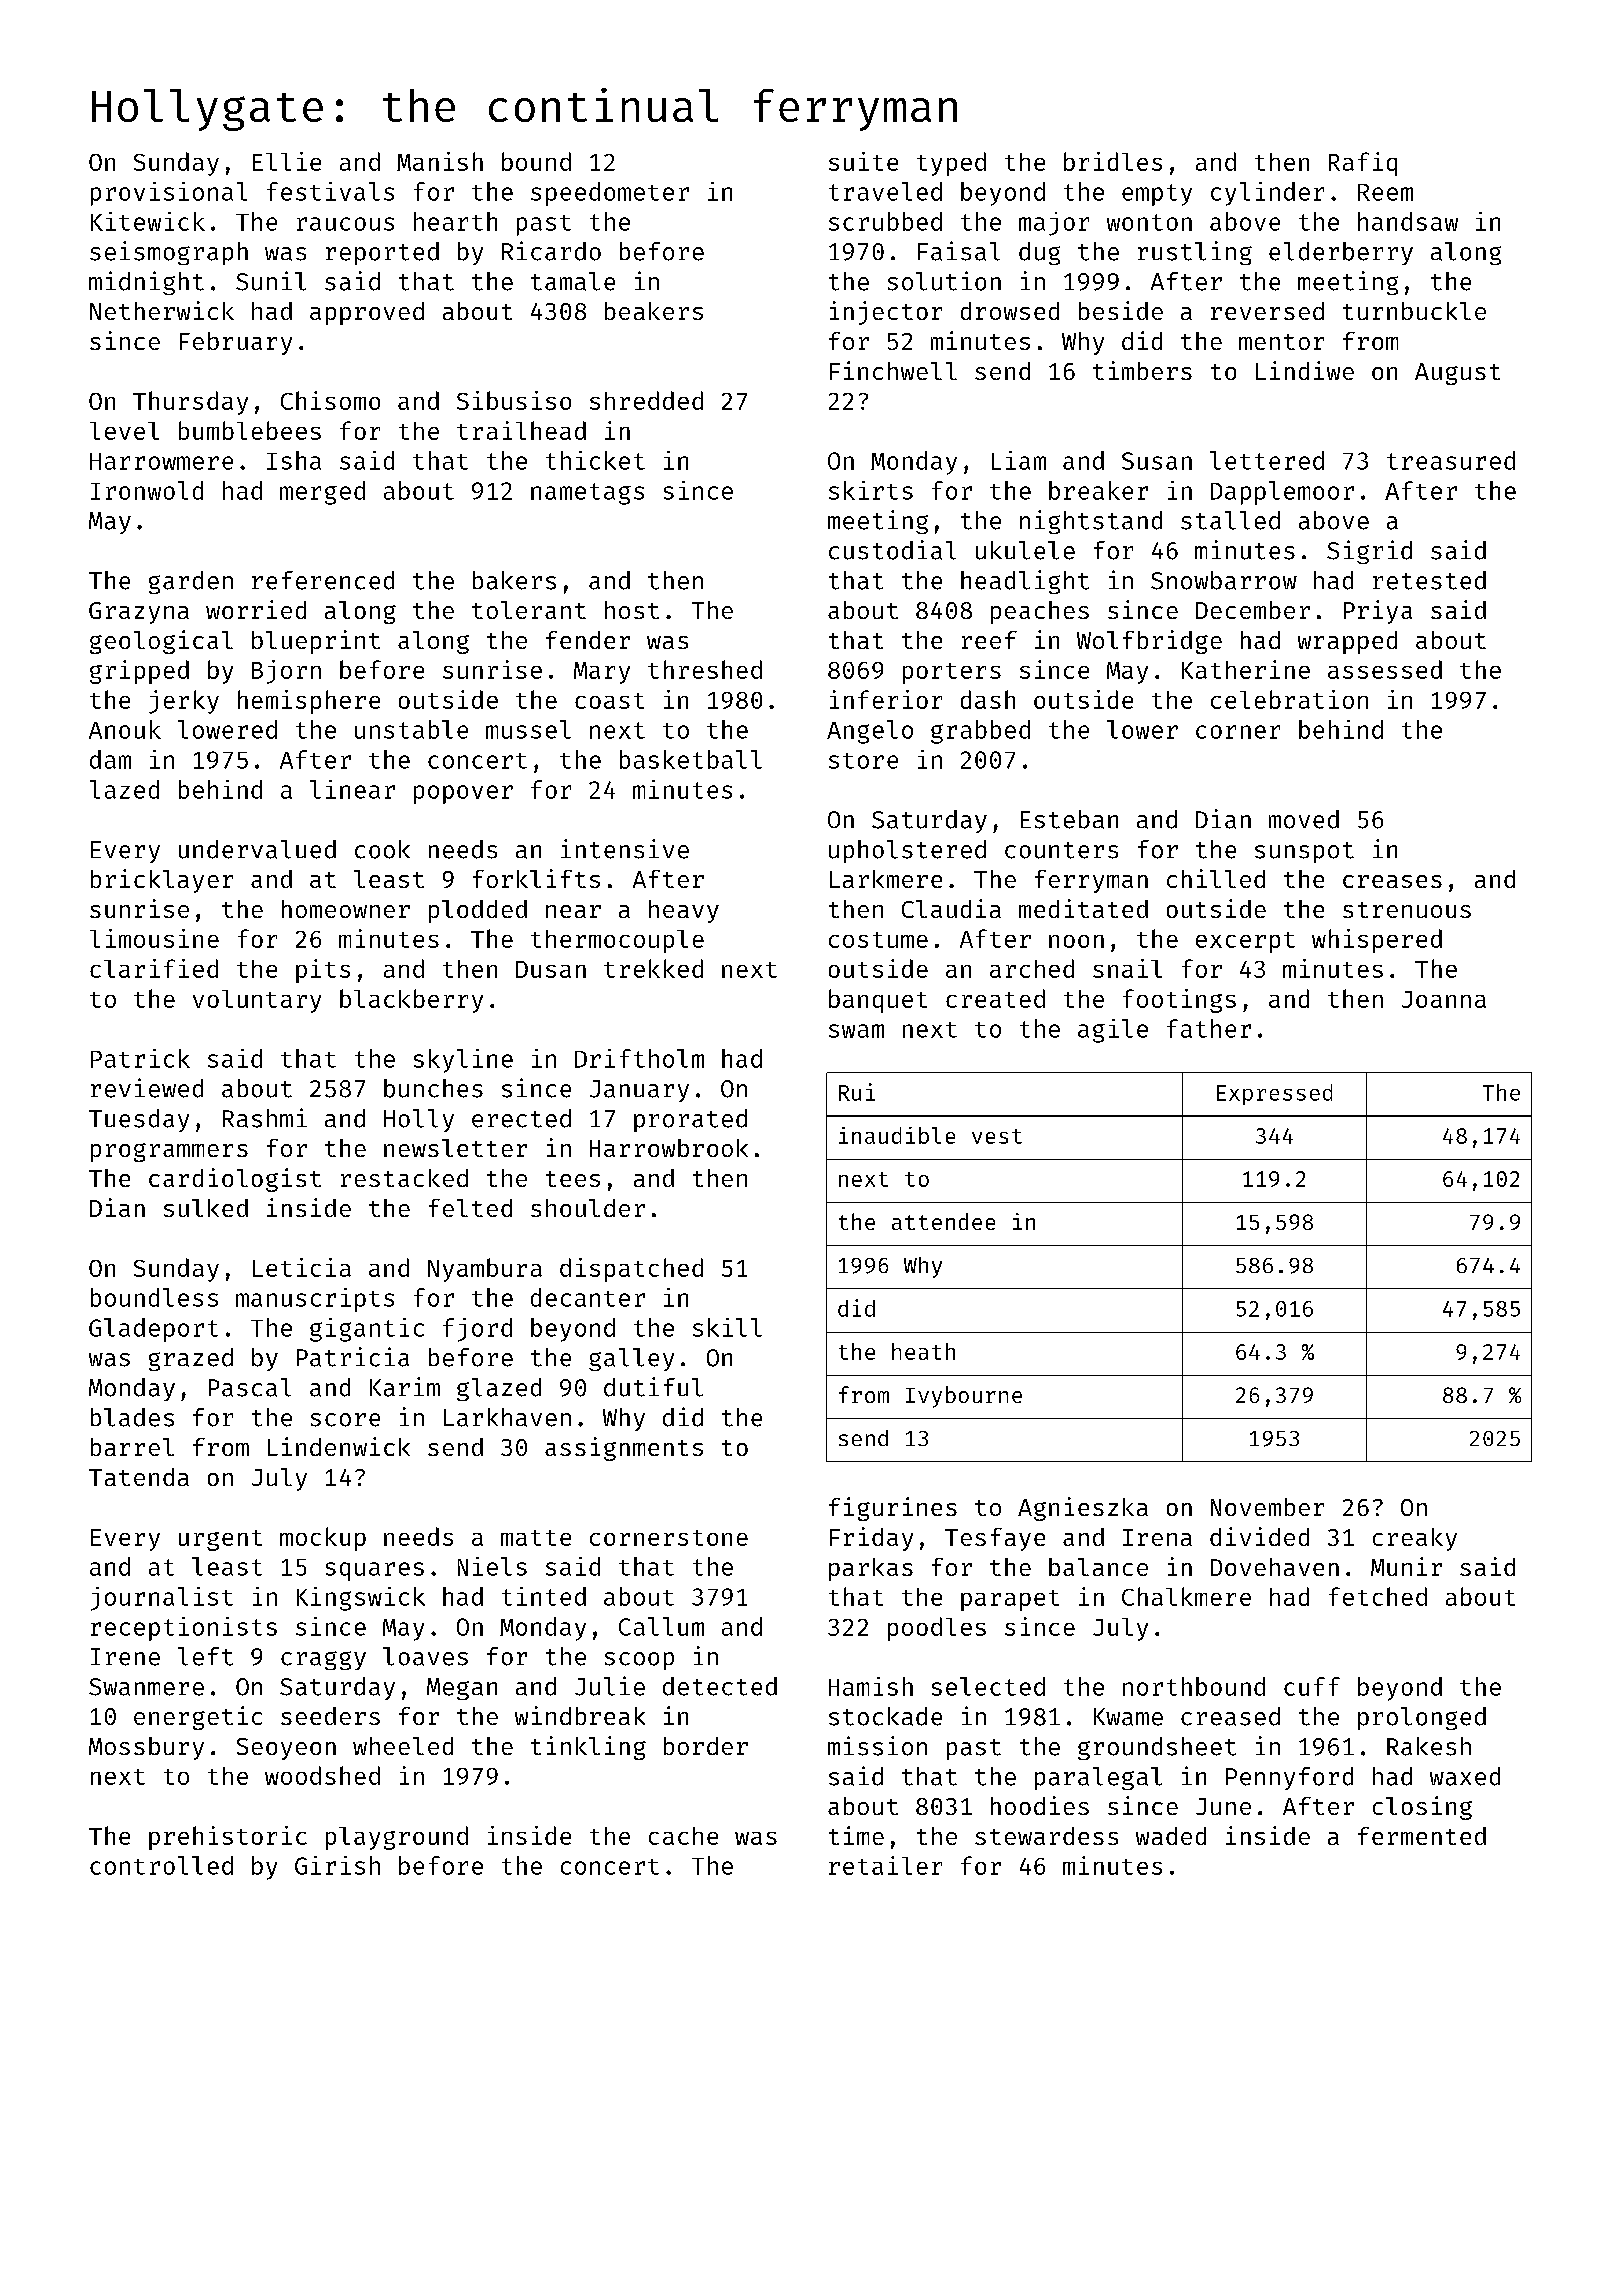 The width and height of the screenshot is (1620, 2292). Describe the element at coordinates (110, 759) in the screenshot. I see `dam` at that location.
